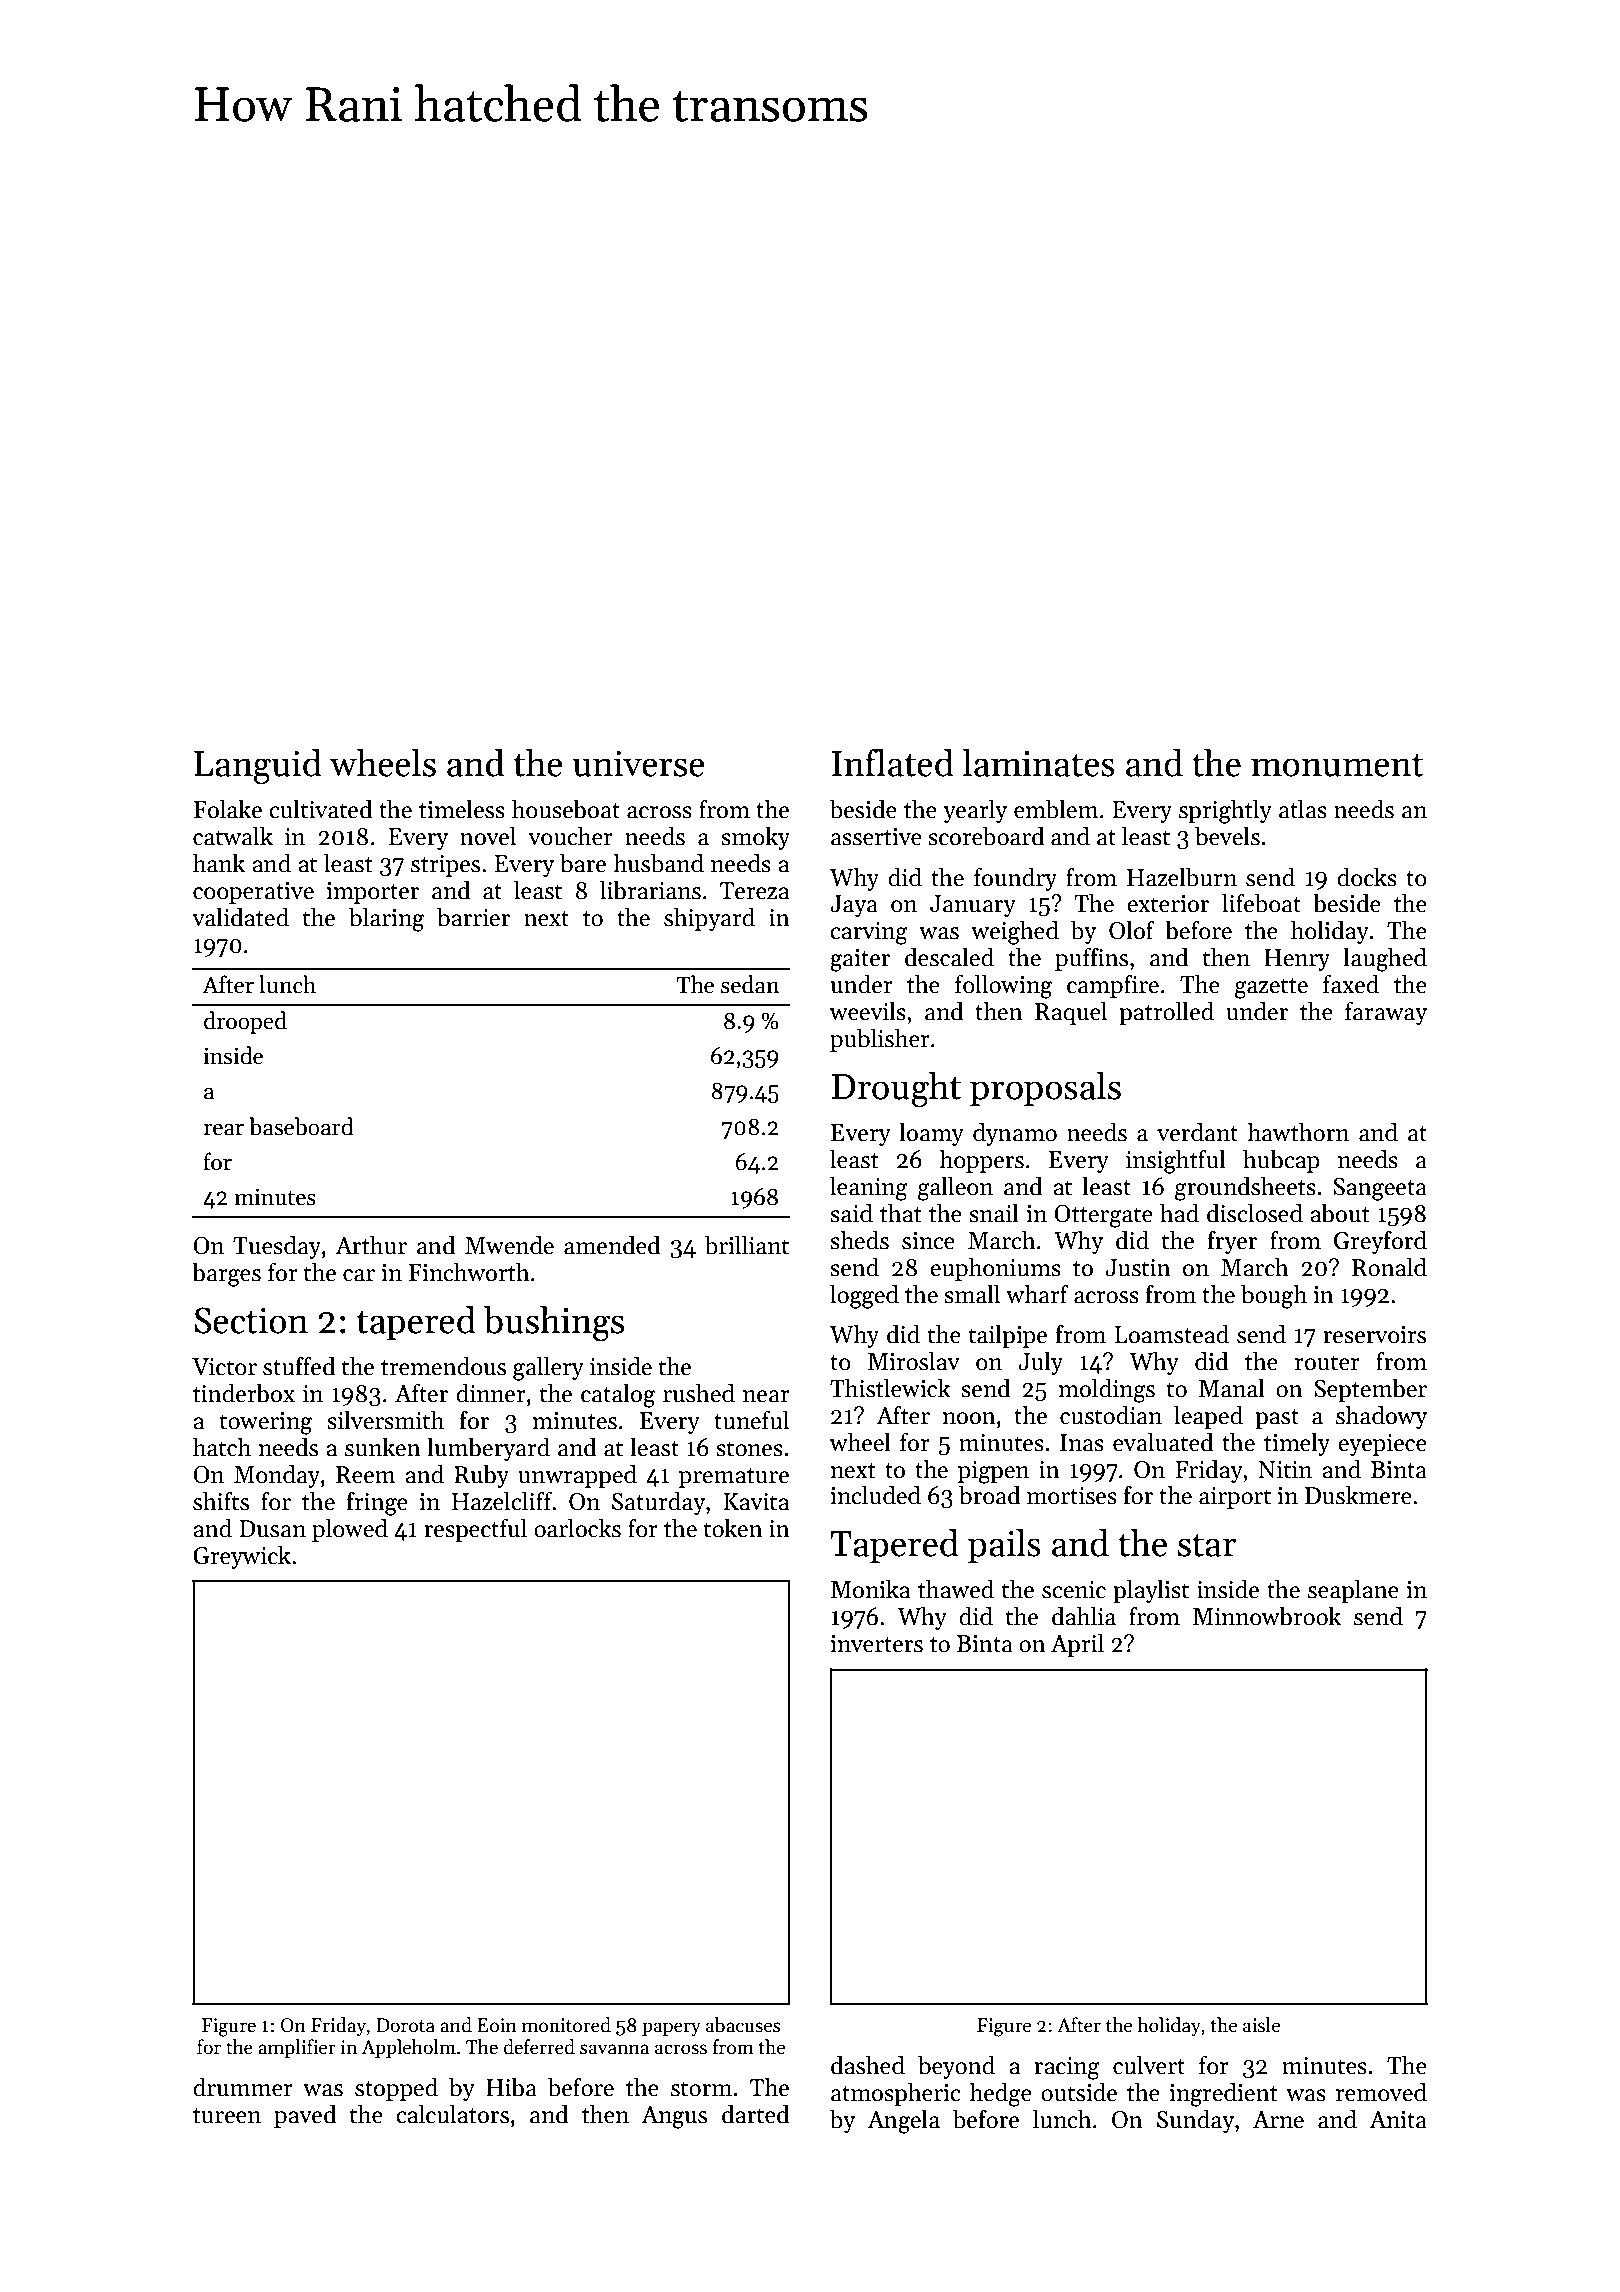 Image resolution: width=1620 pixels, height=2292 pixels. What do you see at coordinates (1038, 763) in the page?
I see `laminates` at bounding box center [1038, 763].
